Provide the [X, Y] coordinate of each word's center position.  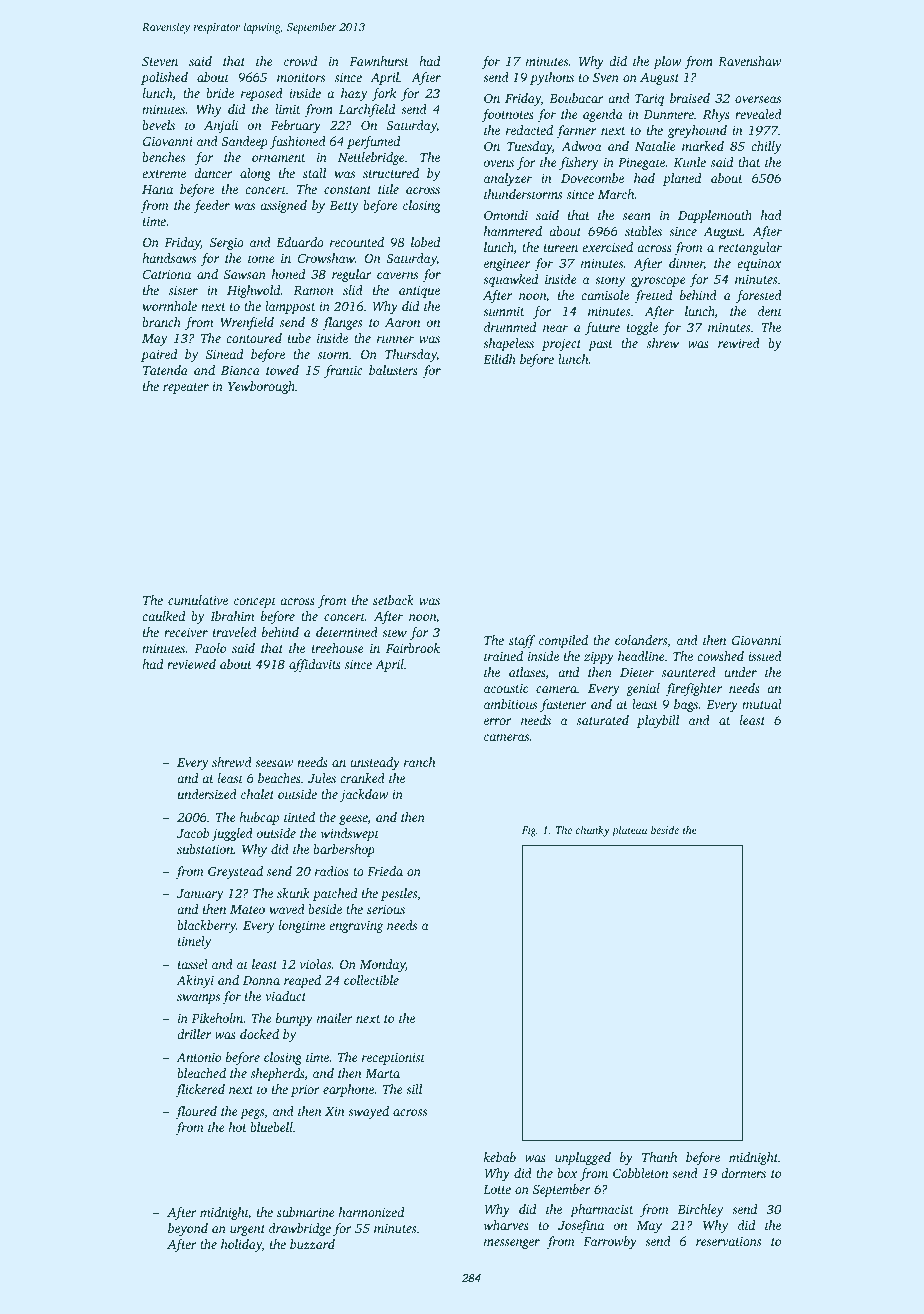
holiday [241, 1245]
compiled [563, 641]
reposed [262, 94]
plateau [629, 831]
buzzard [312, 1244]
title [388, 189]
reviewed [191, 664]
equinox [759, 265]
